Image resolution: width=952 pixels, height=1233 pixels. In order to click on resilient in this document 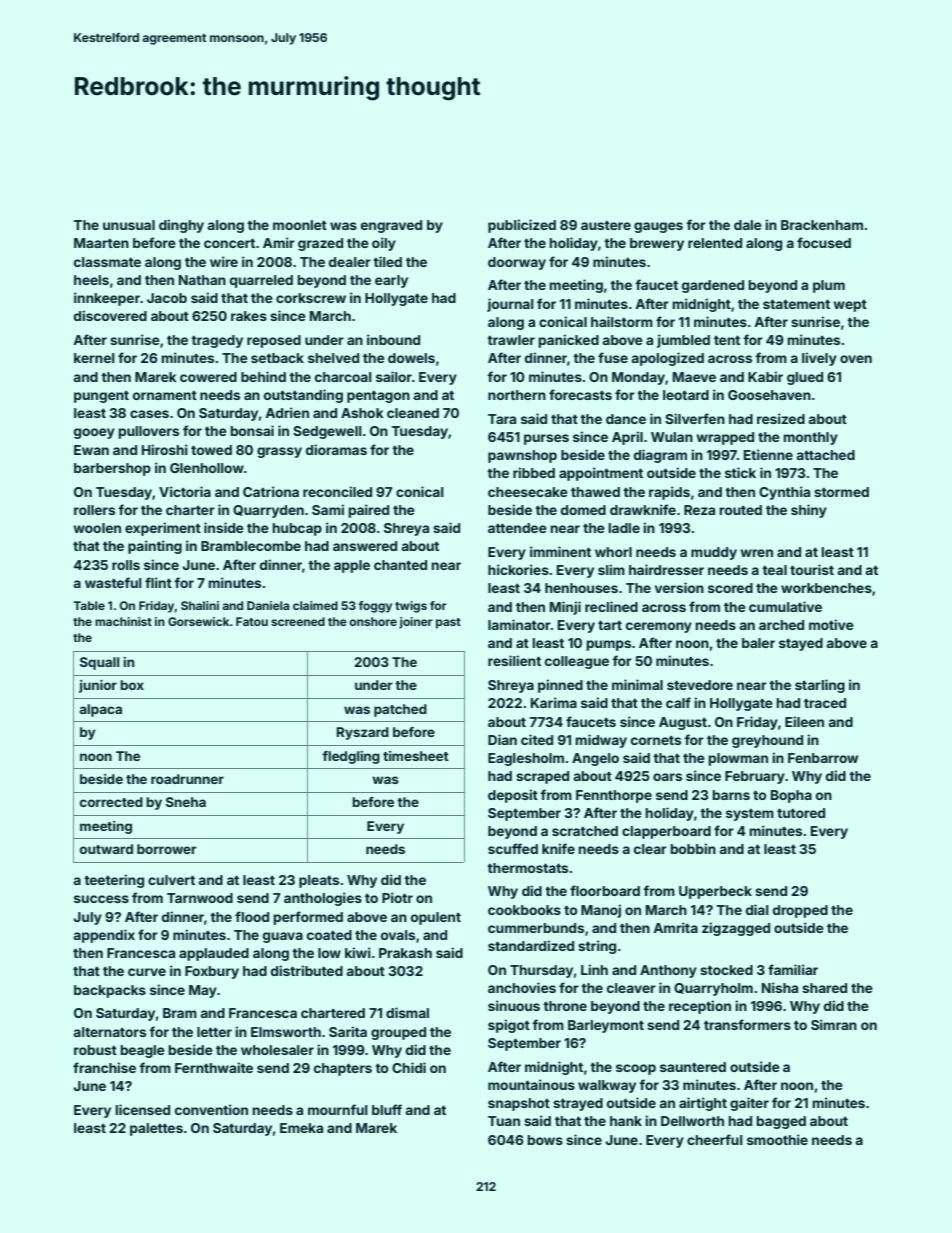, I will do `click(514, 660)`.
